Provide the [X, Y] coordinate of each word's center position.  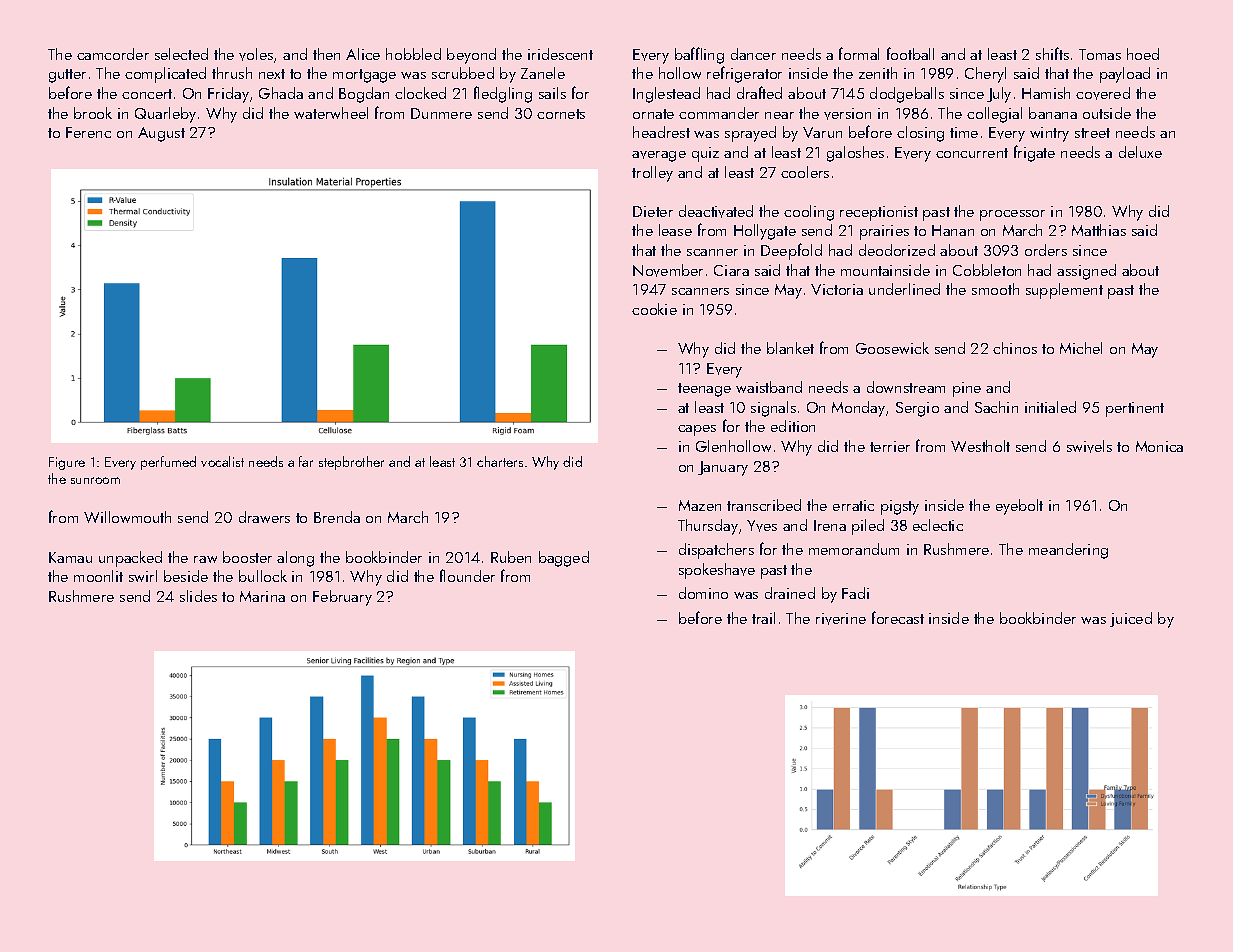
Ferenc [88, 132]
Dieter [653, 211]
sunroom [95, 480]
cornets [561, 114]
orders [1046, 250]
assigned [1086, 272]
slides [198, 596]
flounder [467, 575]
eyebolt [1019, 507]
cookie [654, 309]
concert [147, 94]
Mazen [700, 505]
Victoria [837, 289]
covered [1103, 93]
